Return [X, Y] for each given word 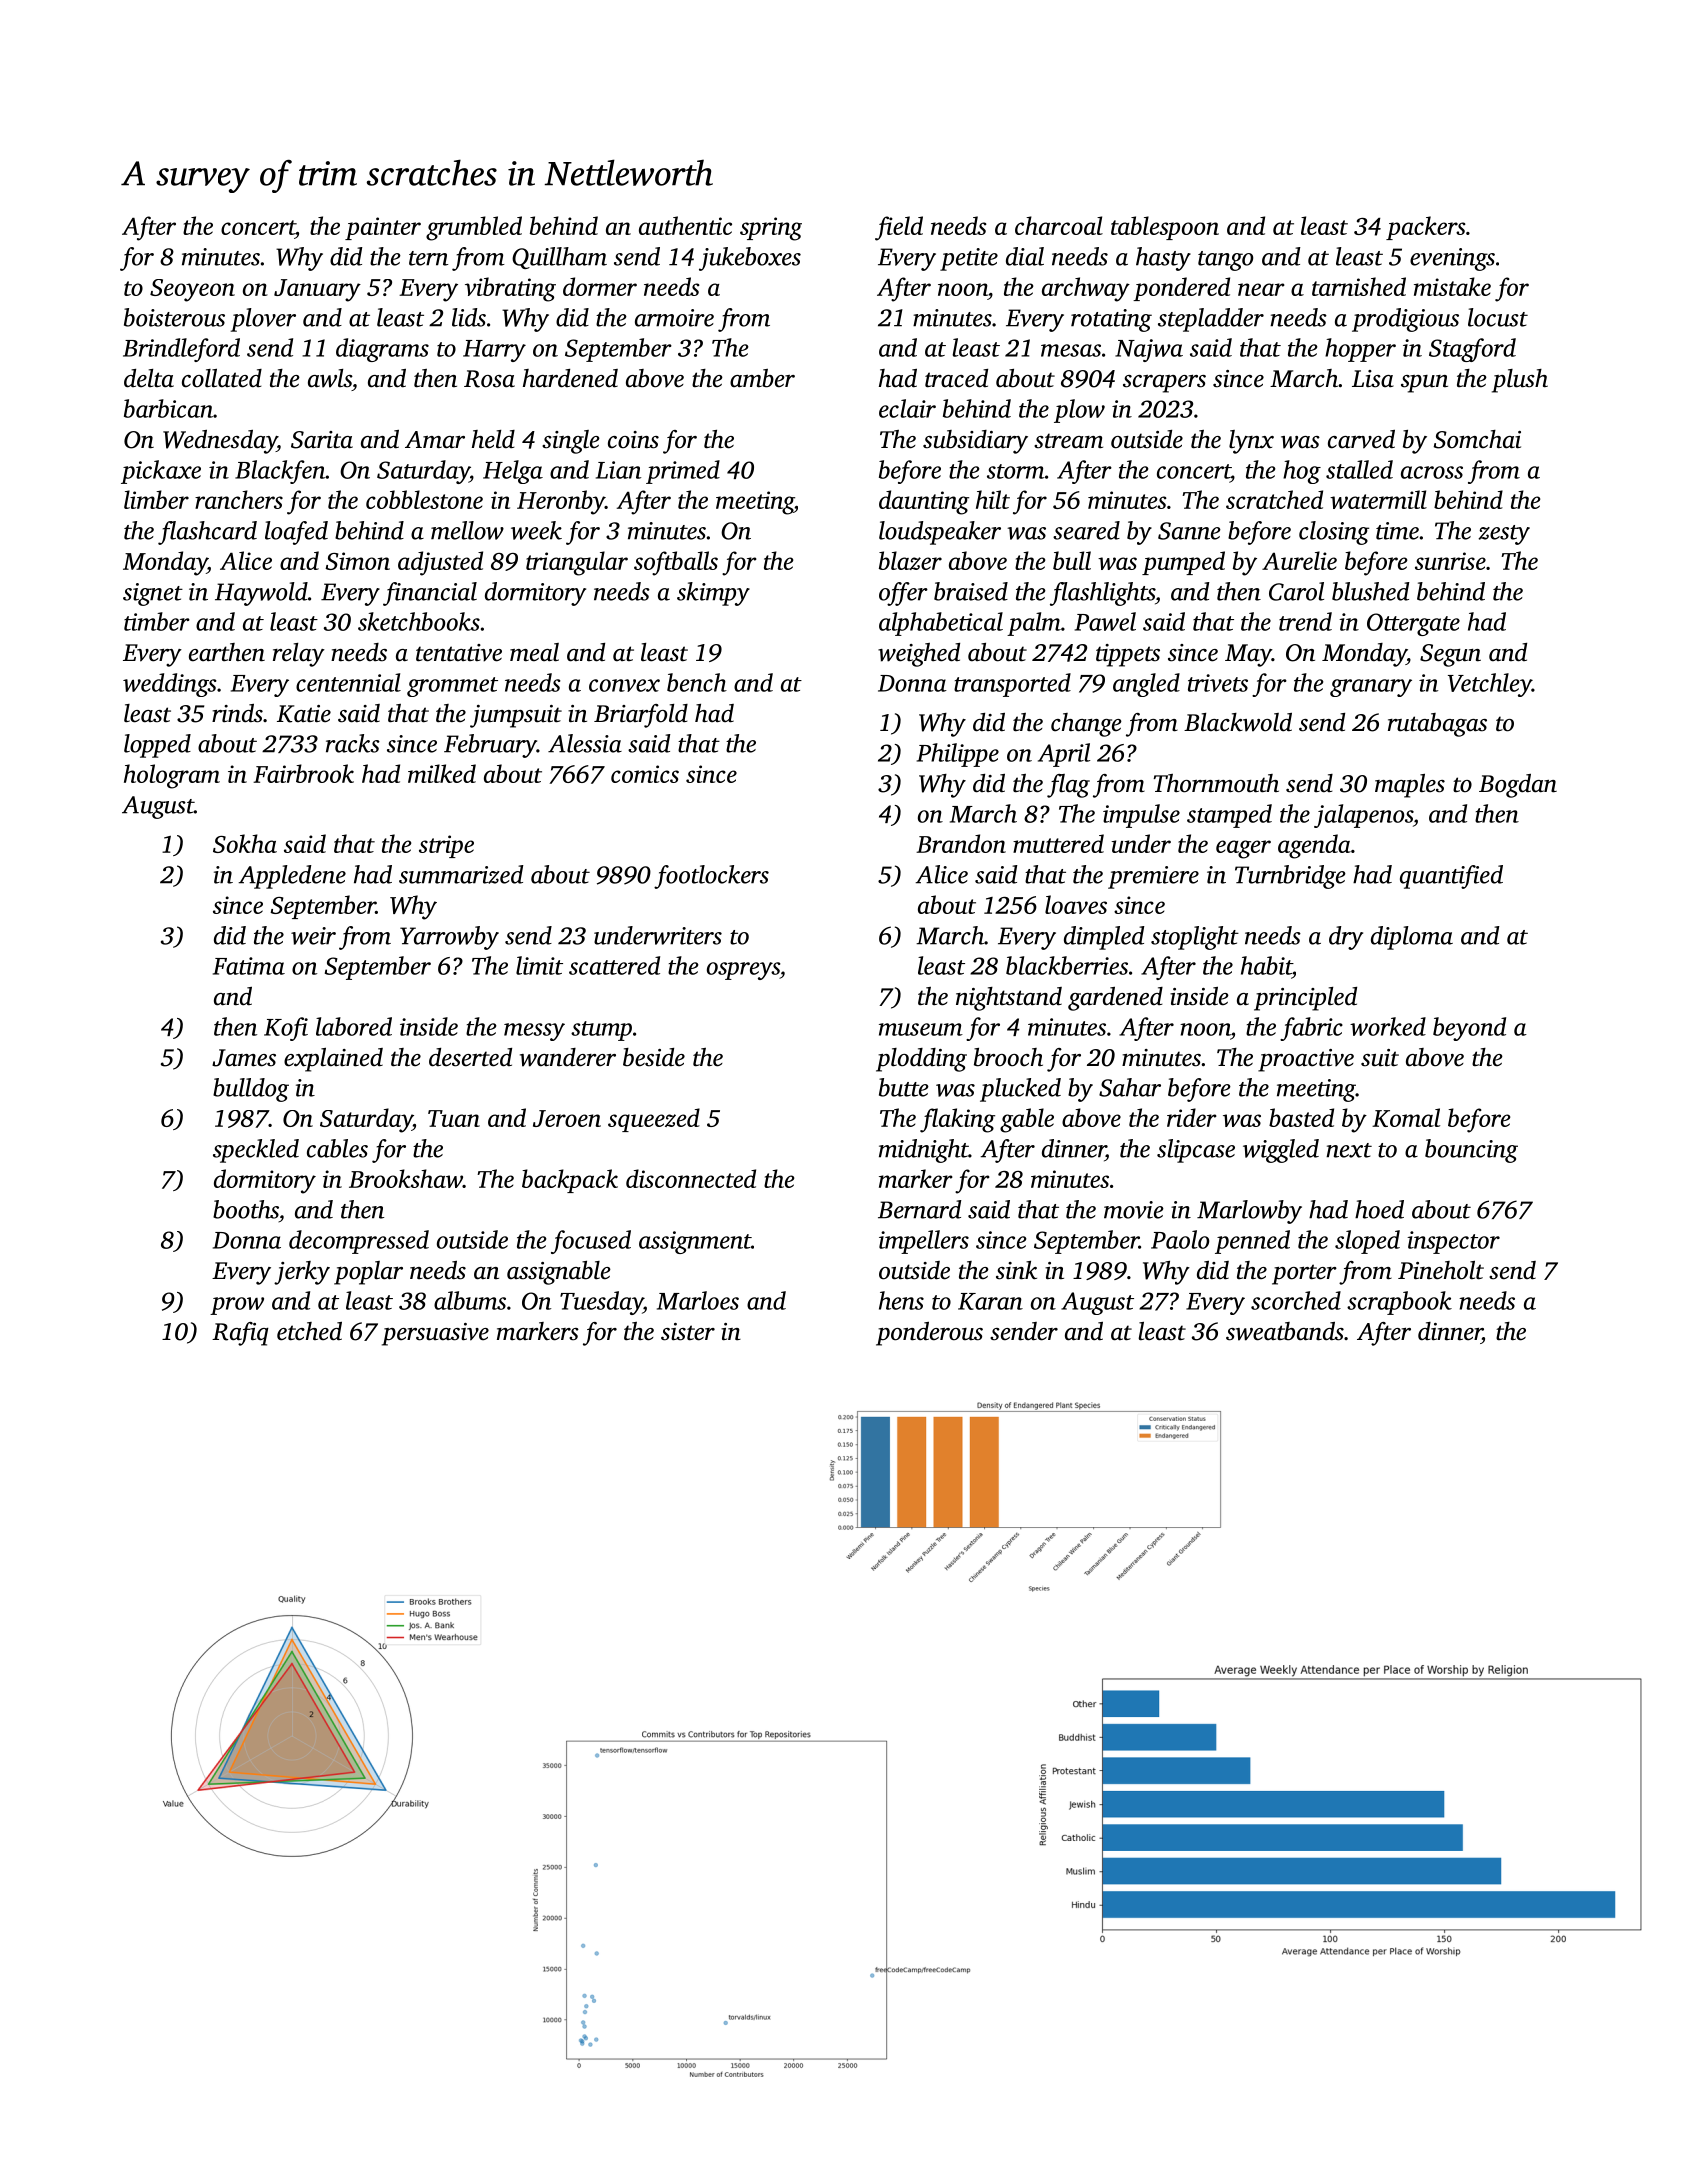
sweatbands [1285, 1331]
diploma [1412, 938]
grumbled [474, 228]
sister [688, 1332]
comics [645, 774]
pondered [1181, 289]
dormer [600, 286]
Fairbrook [303, 773]
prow [237, 1306]
